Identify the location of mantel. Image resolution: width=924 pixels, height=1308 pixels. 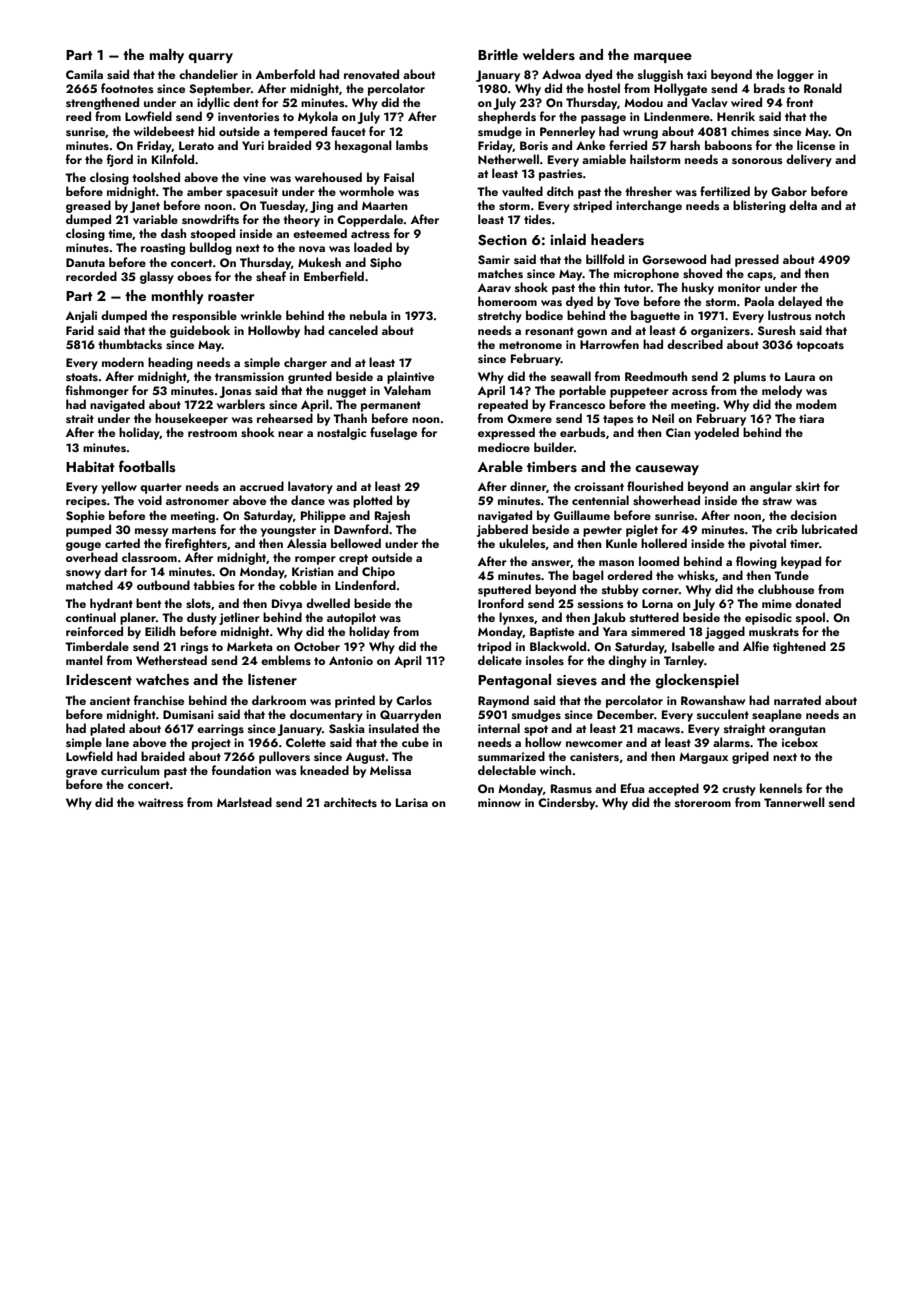
(84, 660).
